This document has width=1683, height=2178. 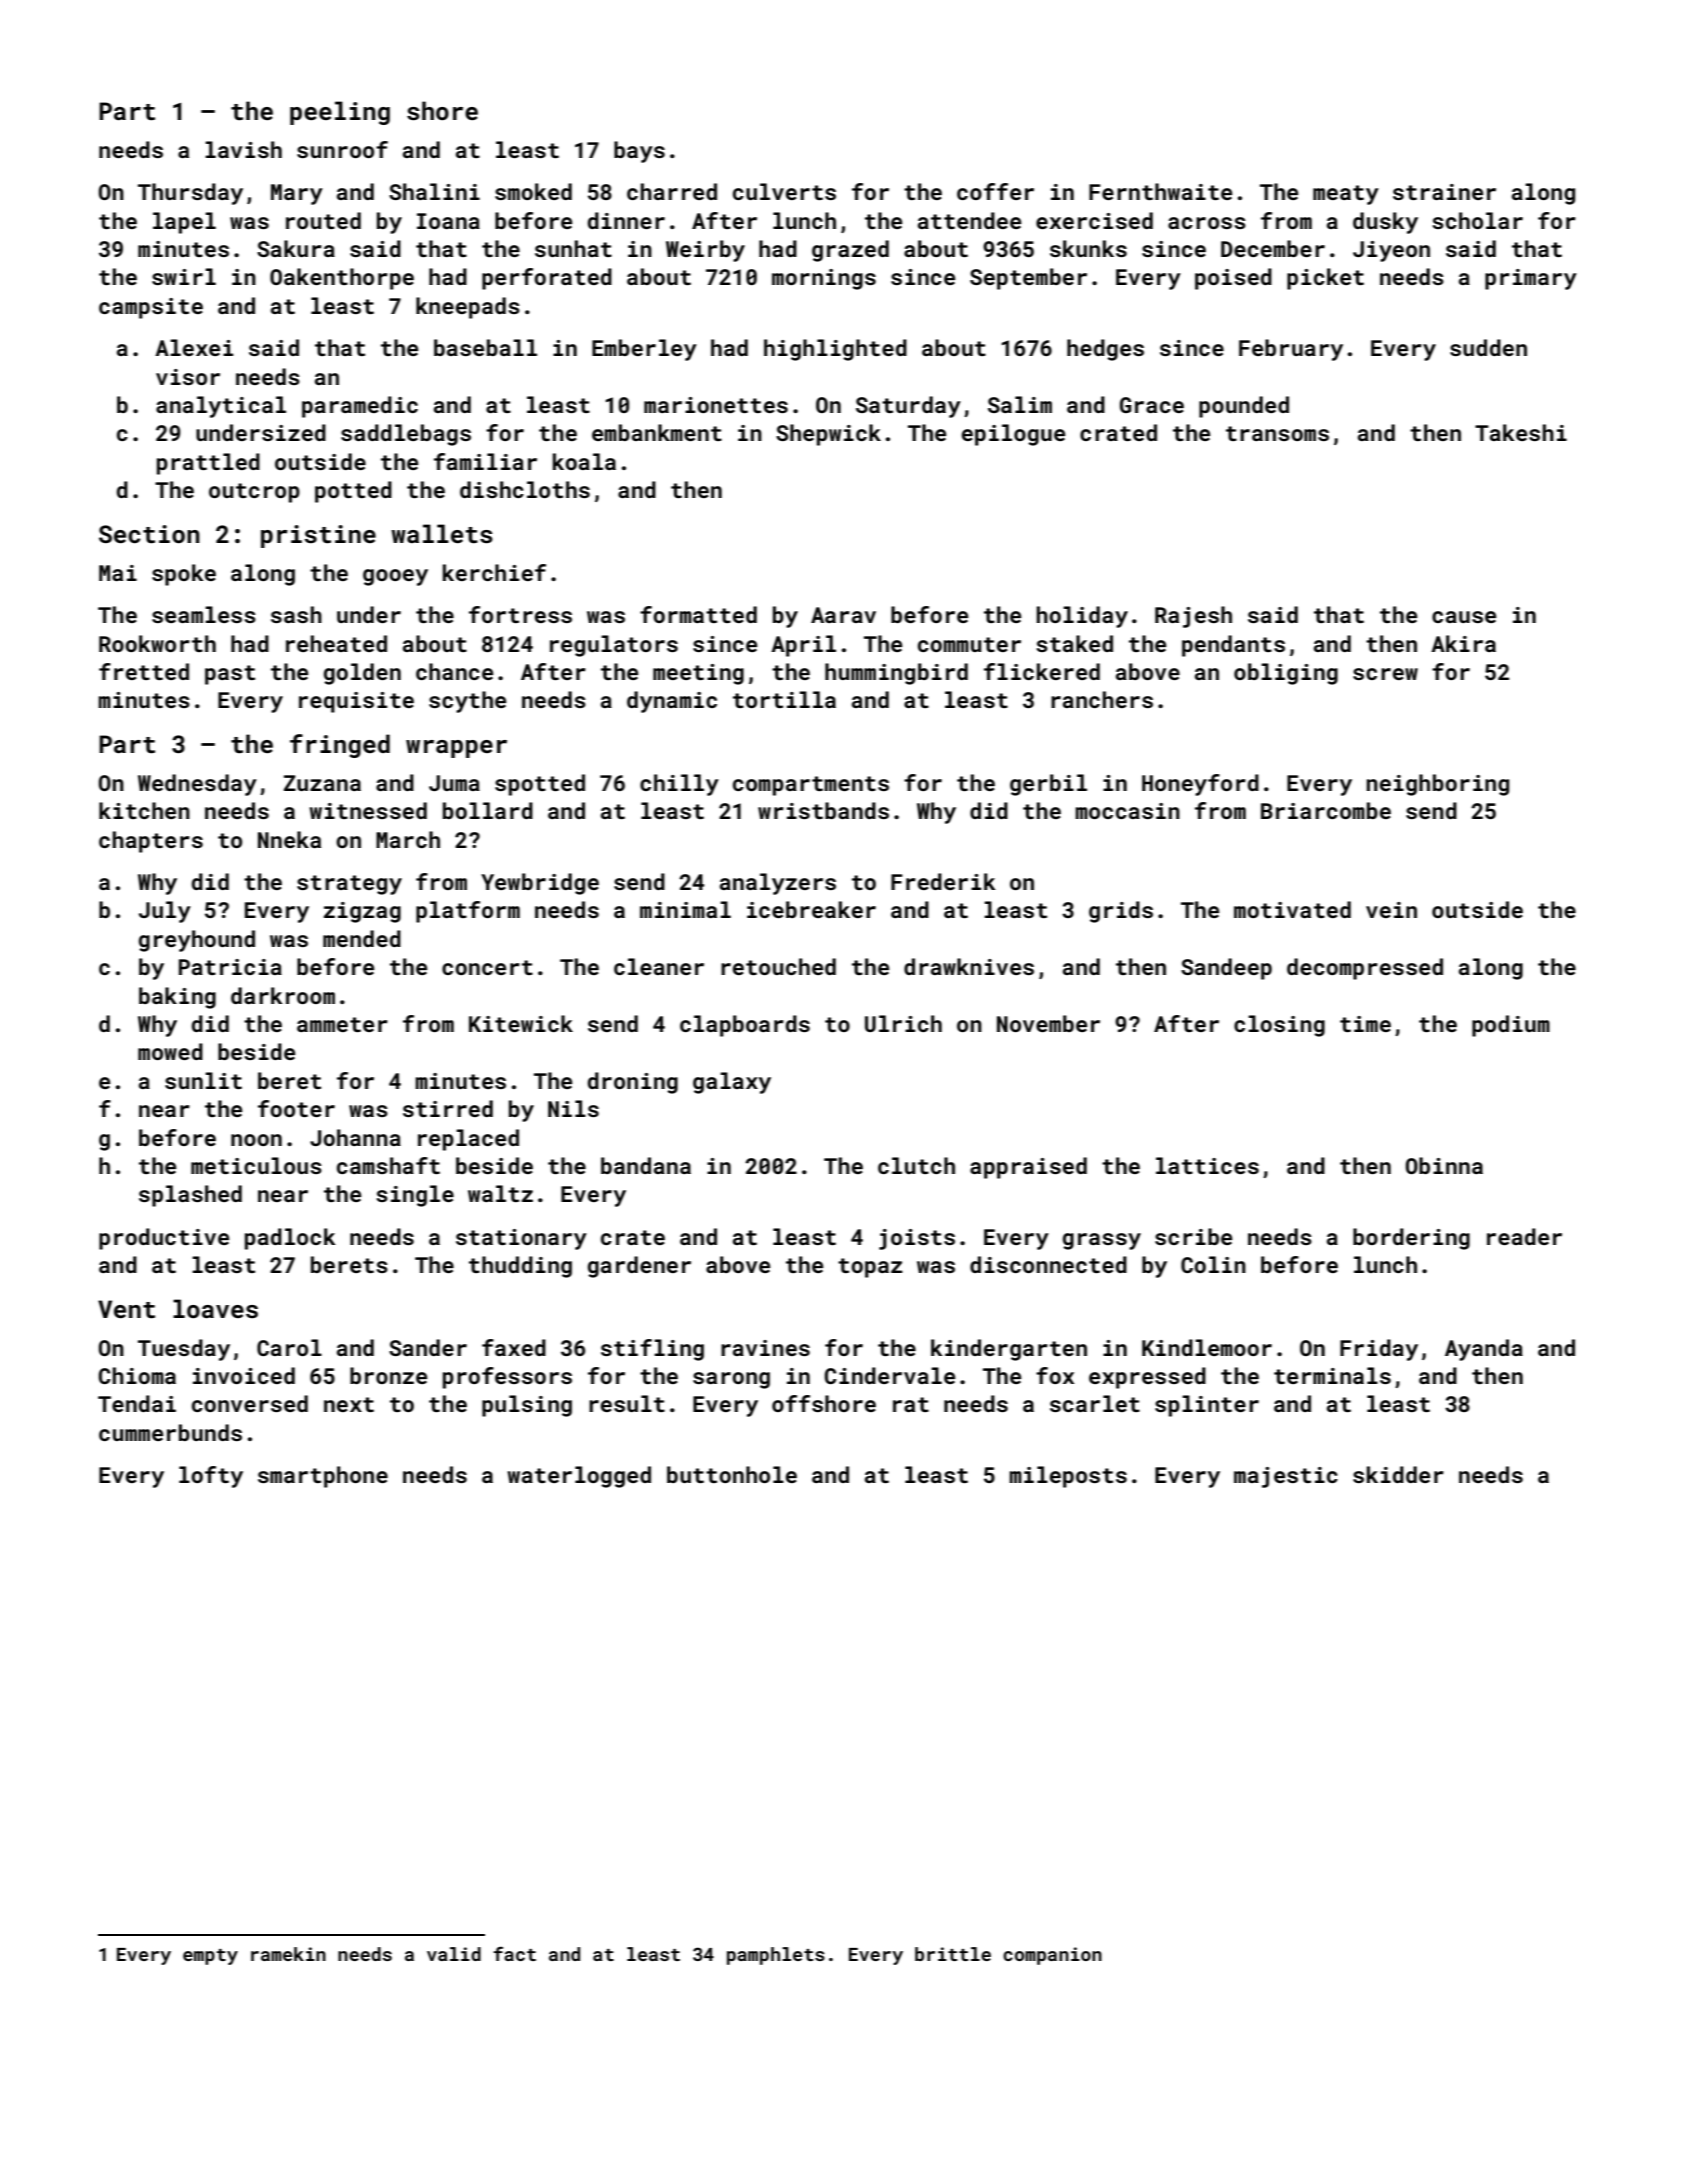 What do you see at coordinates (776, 1956) in the document?
I see `pamphlets` at bounding box center [776, 1956].
